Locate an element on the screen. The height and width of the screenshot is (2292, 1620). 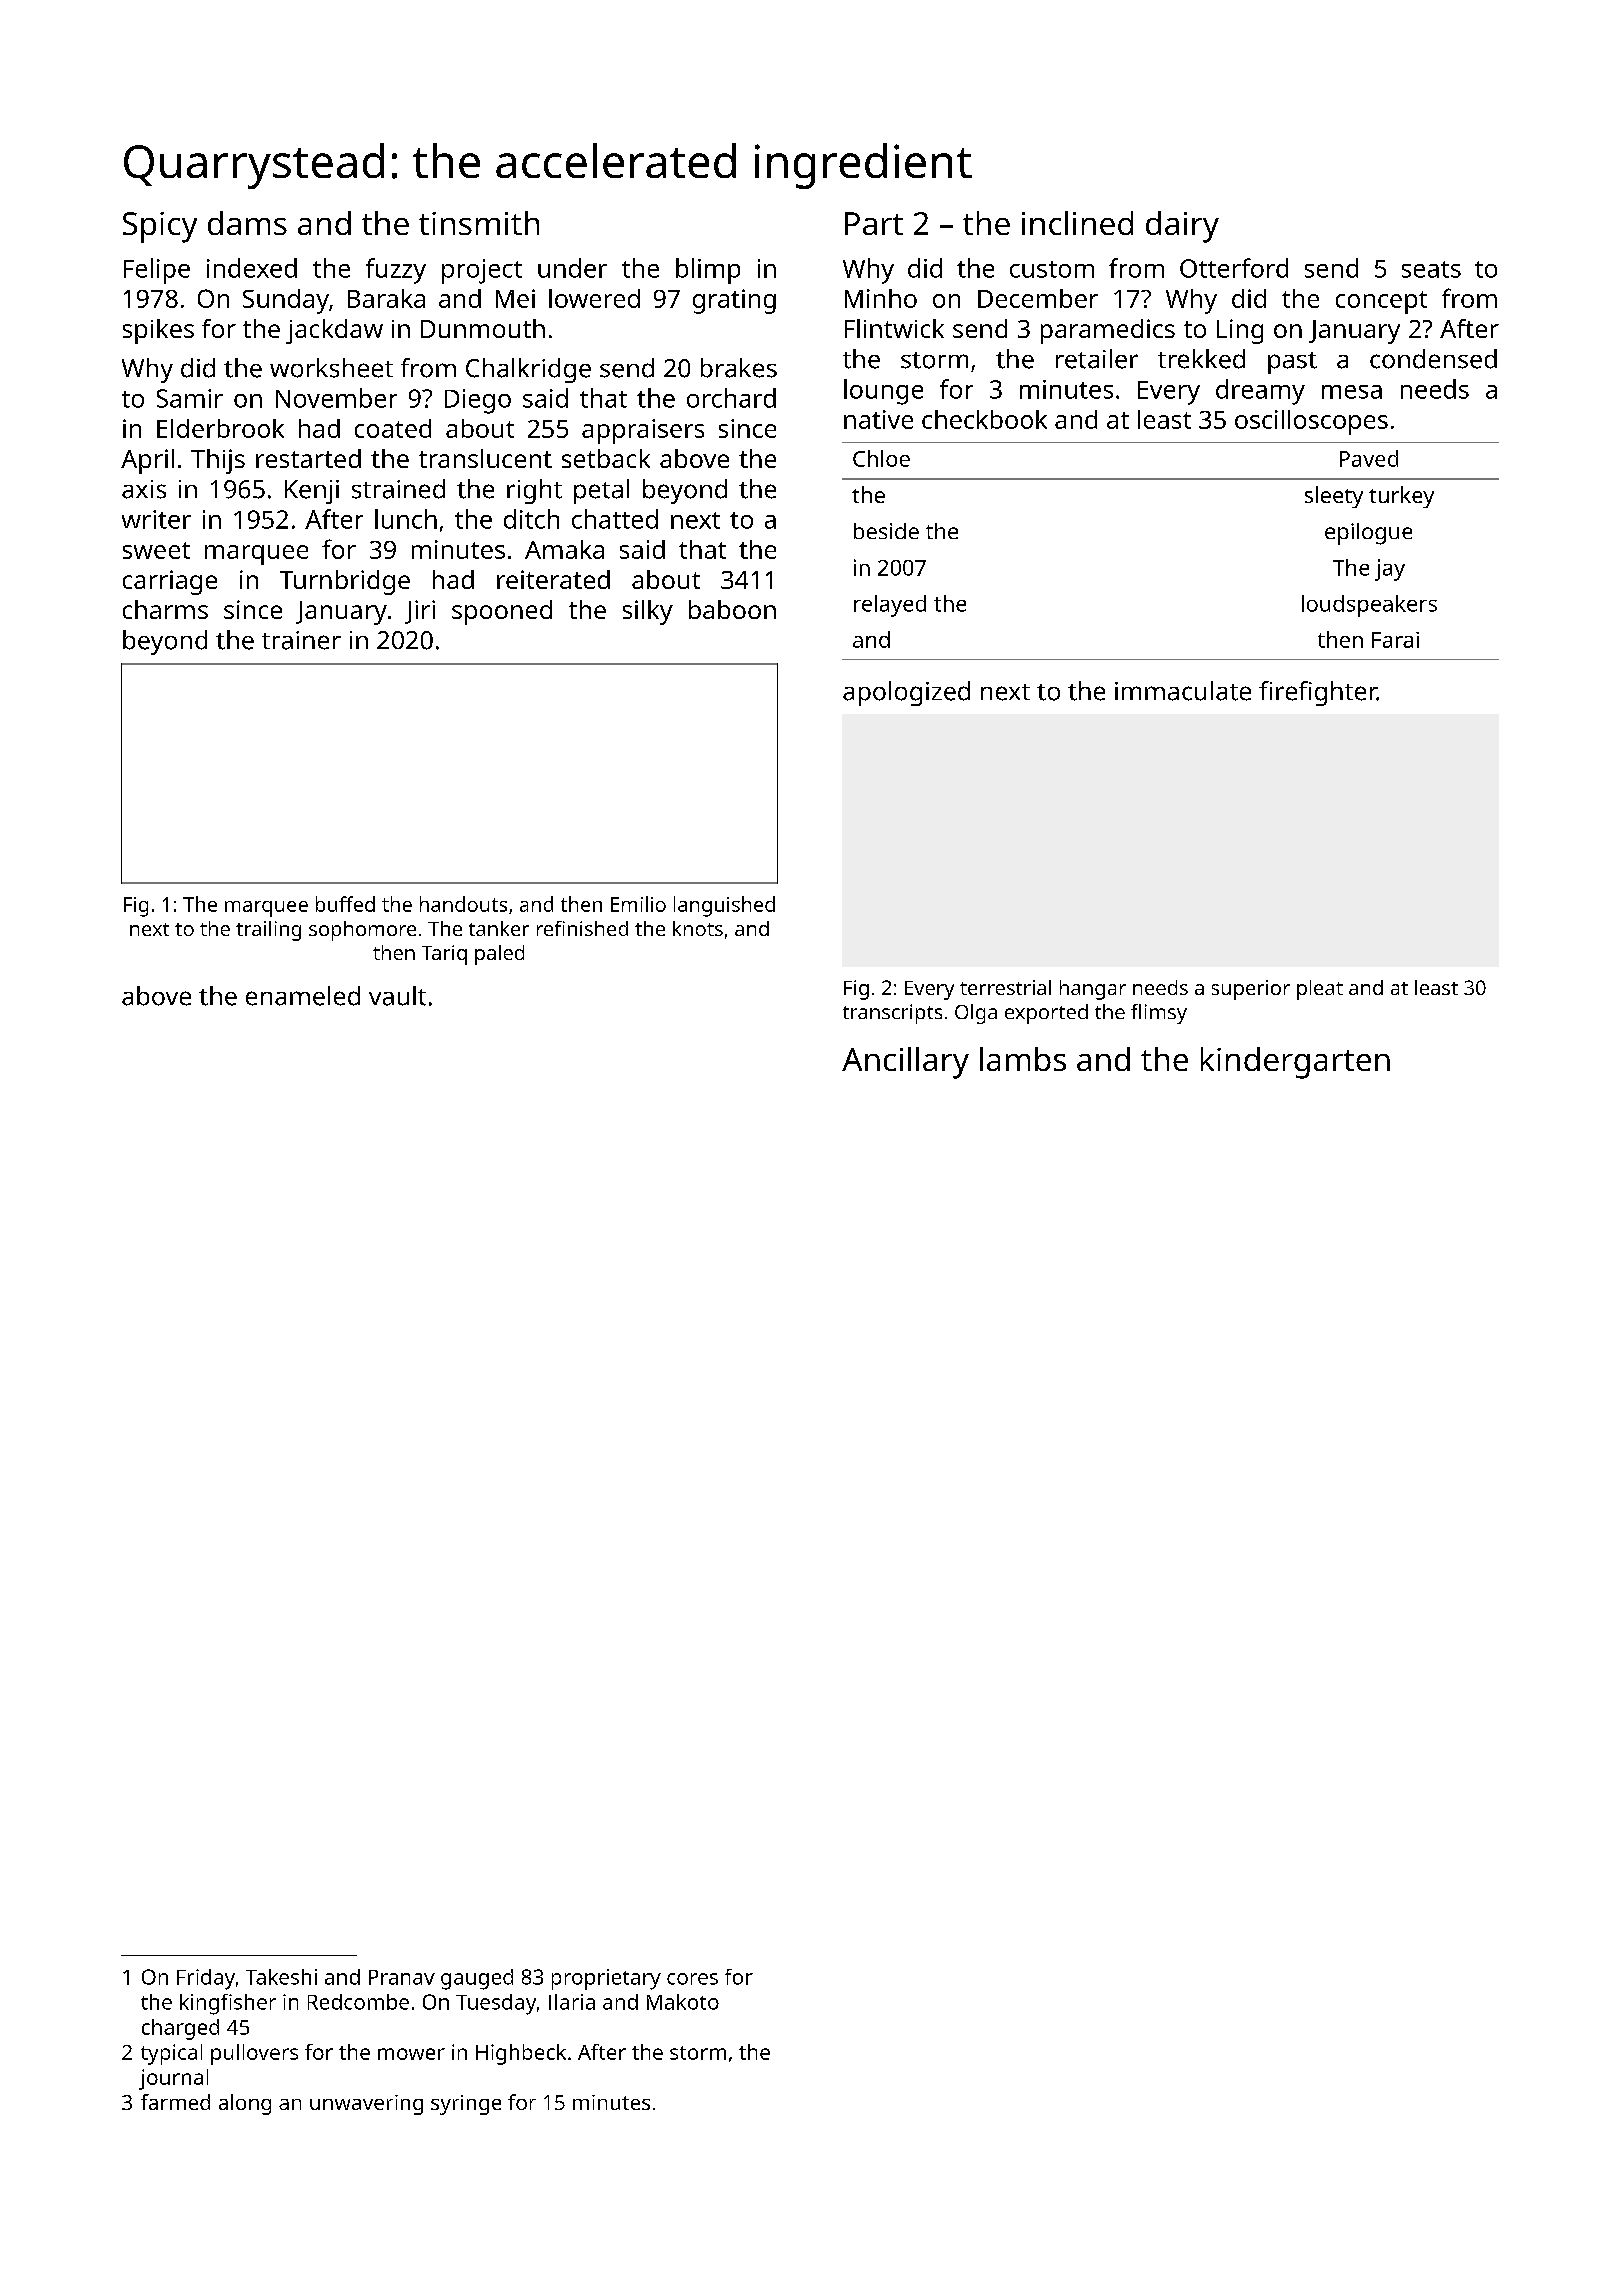
journal is located at coordinates (173, 2079).
